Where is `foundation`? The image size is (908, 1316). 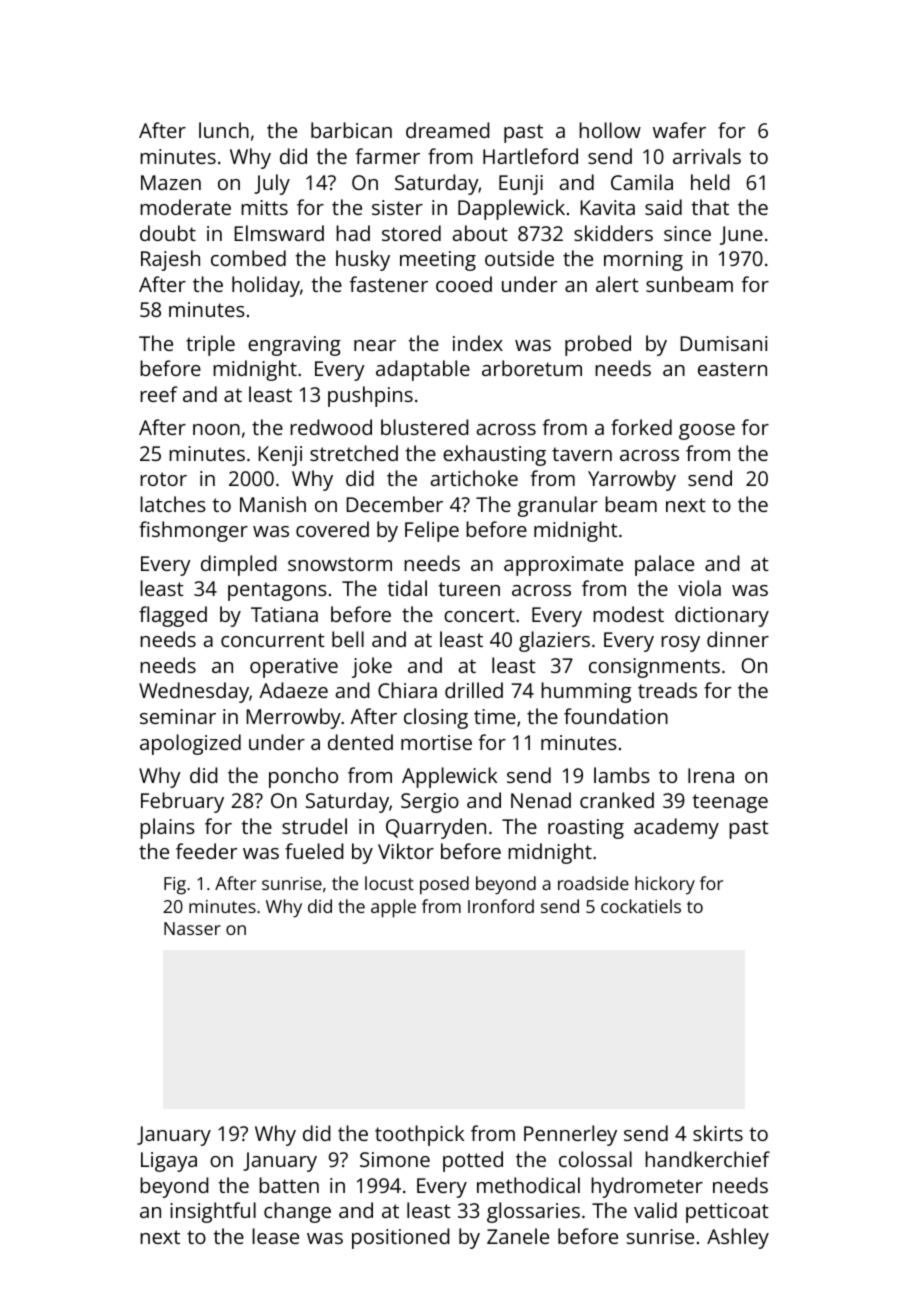
foundation is located at coordinates (616, 716).
